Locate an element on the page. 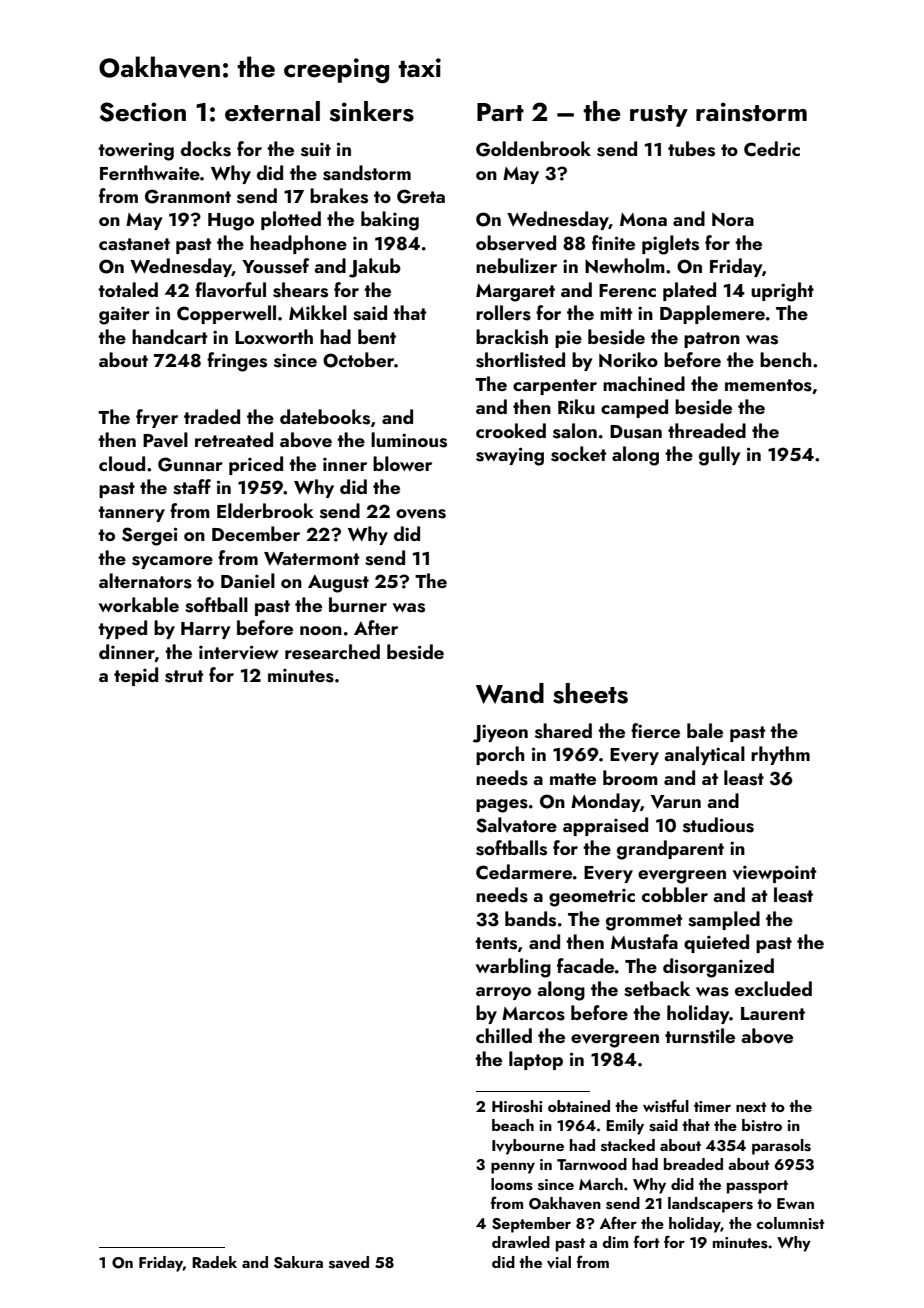 The image size is (924, 1308). beach is located at coordinates (513, 1125).
